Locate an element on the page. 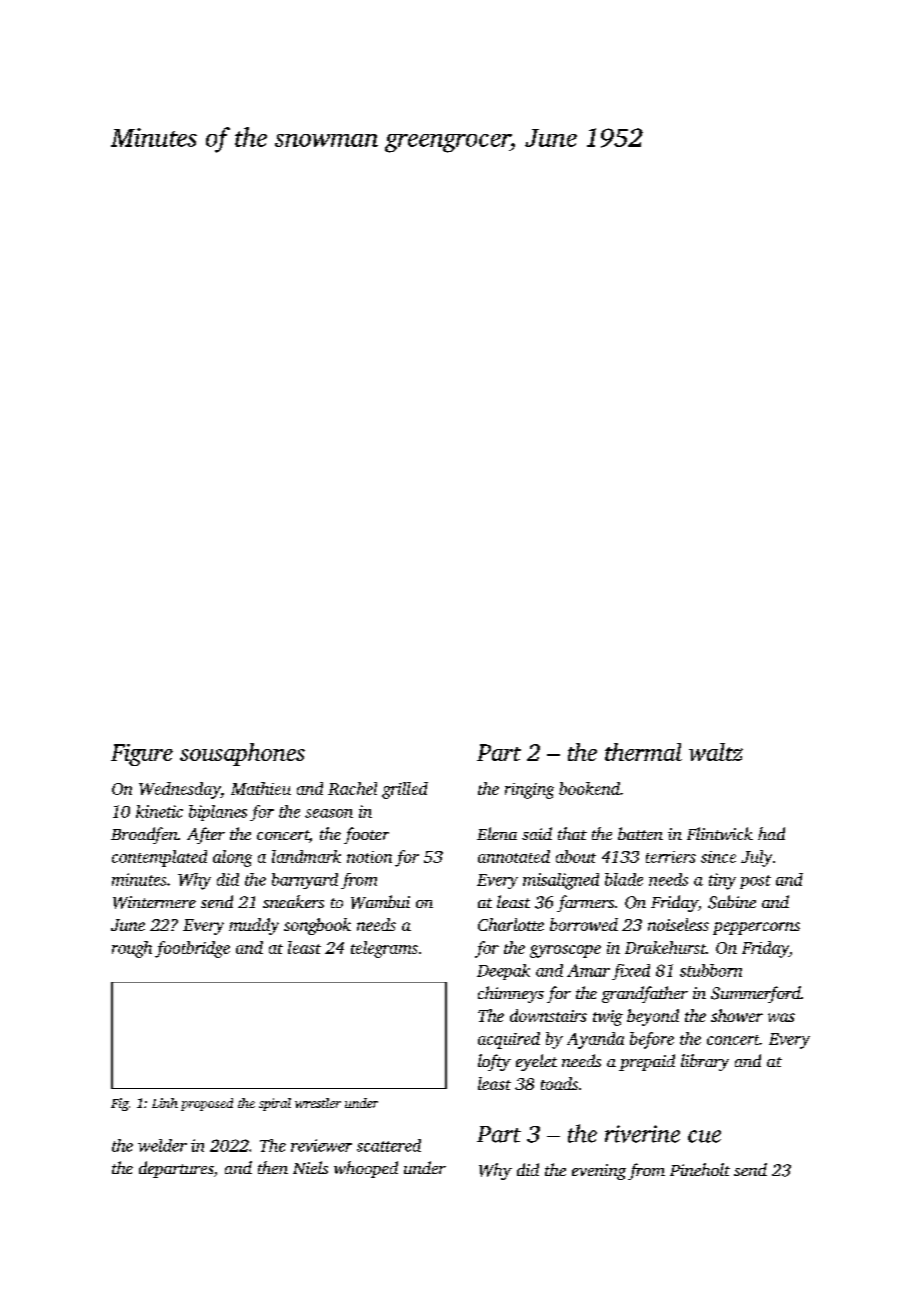 Image resolution: width=924 pixels, height=1308 pixels. thermal is located at coordinates (643, 752).
